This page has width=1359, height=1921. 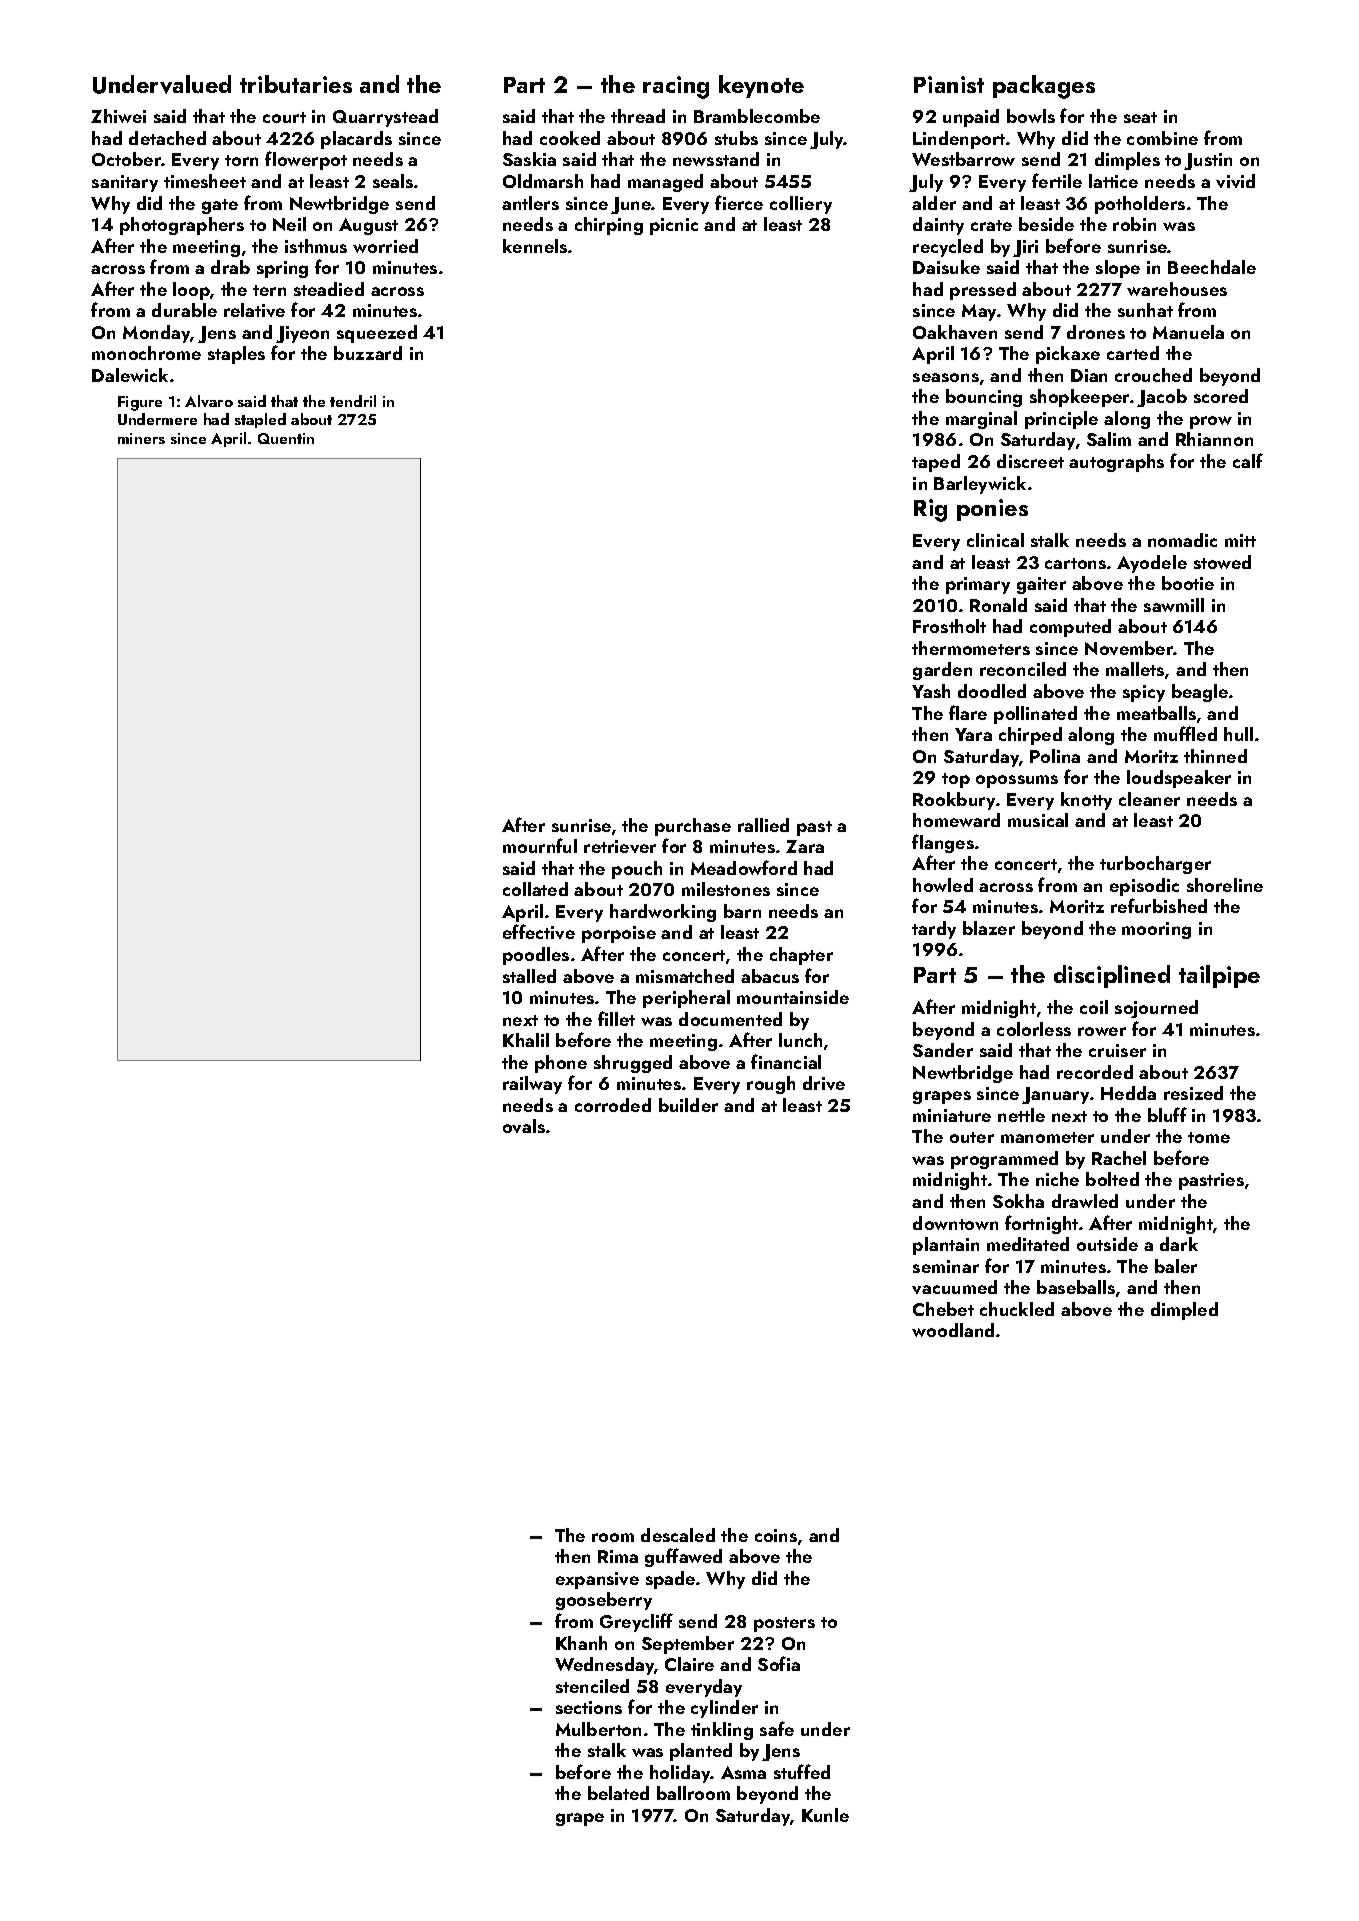 I want to click on Frostholt, so click(x=949, y=626).
